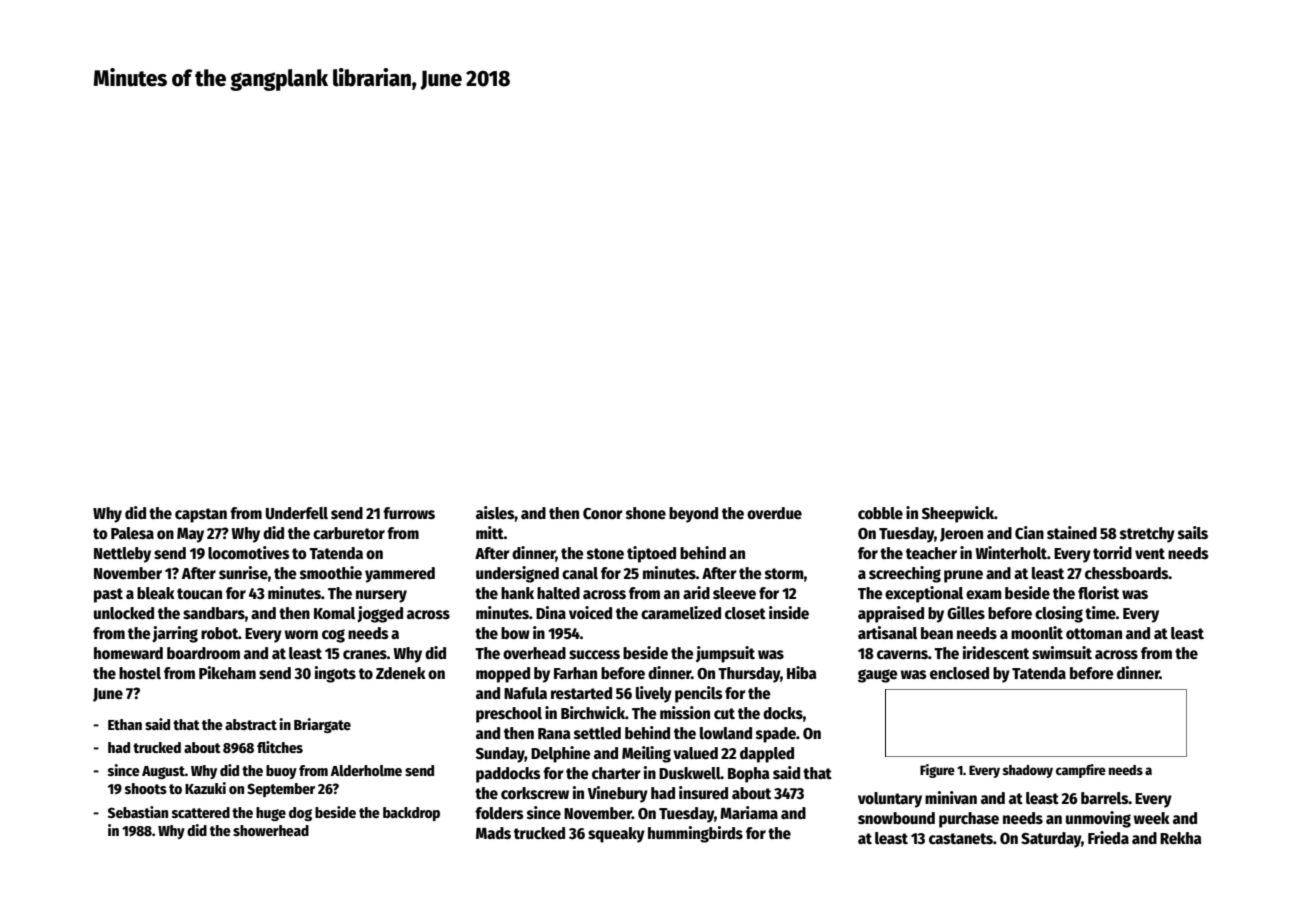 The height and width of the page is (924, 1308). What do you see at coordinates (784, 573) in the page?
I see `storm` at bounding box center [784, 573].
